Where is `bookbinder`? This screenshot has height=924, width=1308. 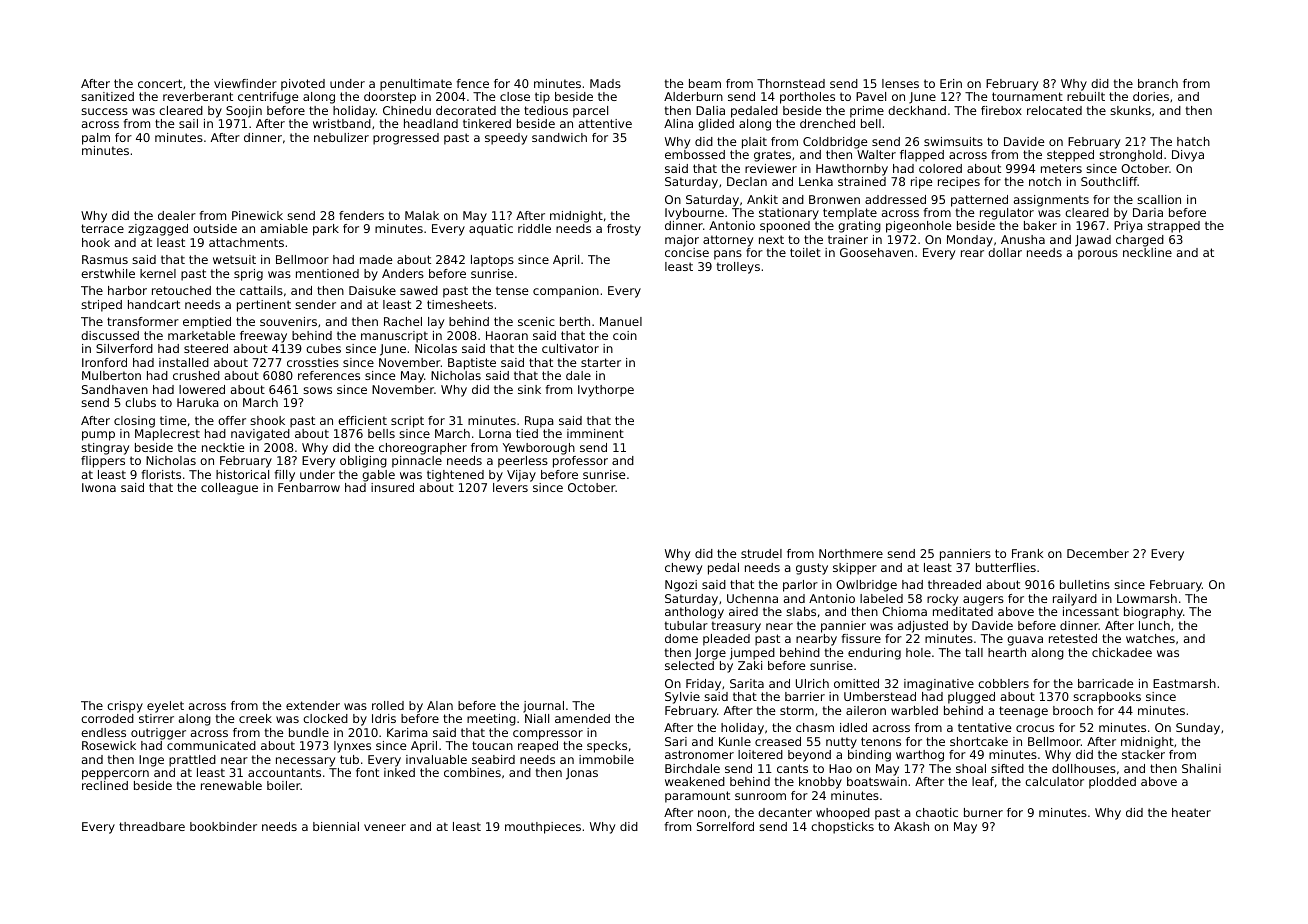
bookbinder is located at coordinates (223, 826).
